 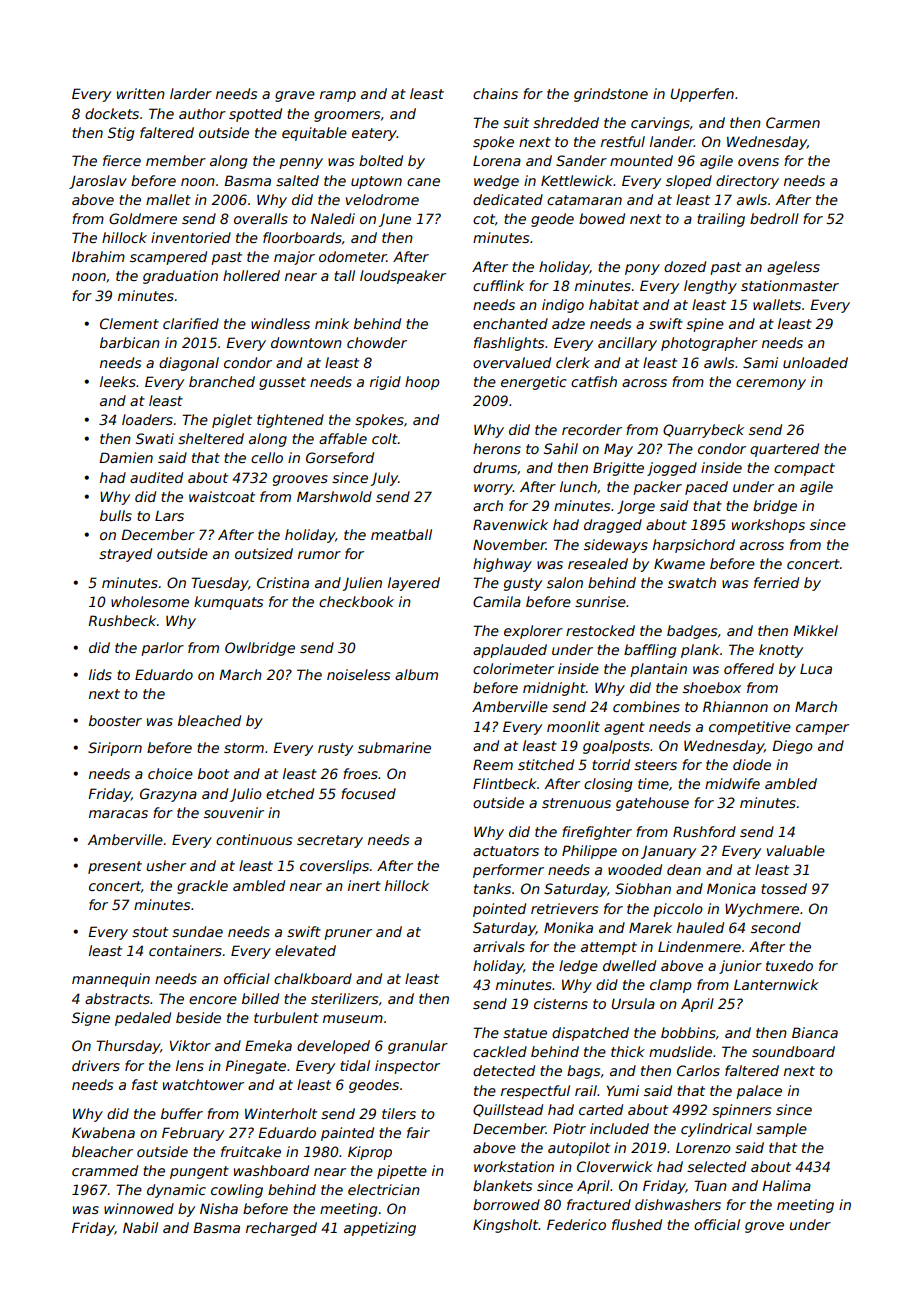 I want to click on plantain, so click(x=658, y=670).
